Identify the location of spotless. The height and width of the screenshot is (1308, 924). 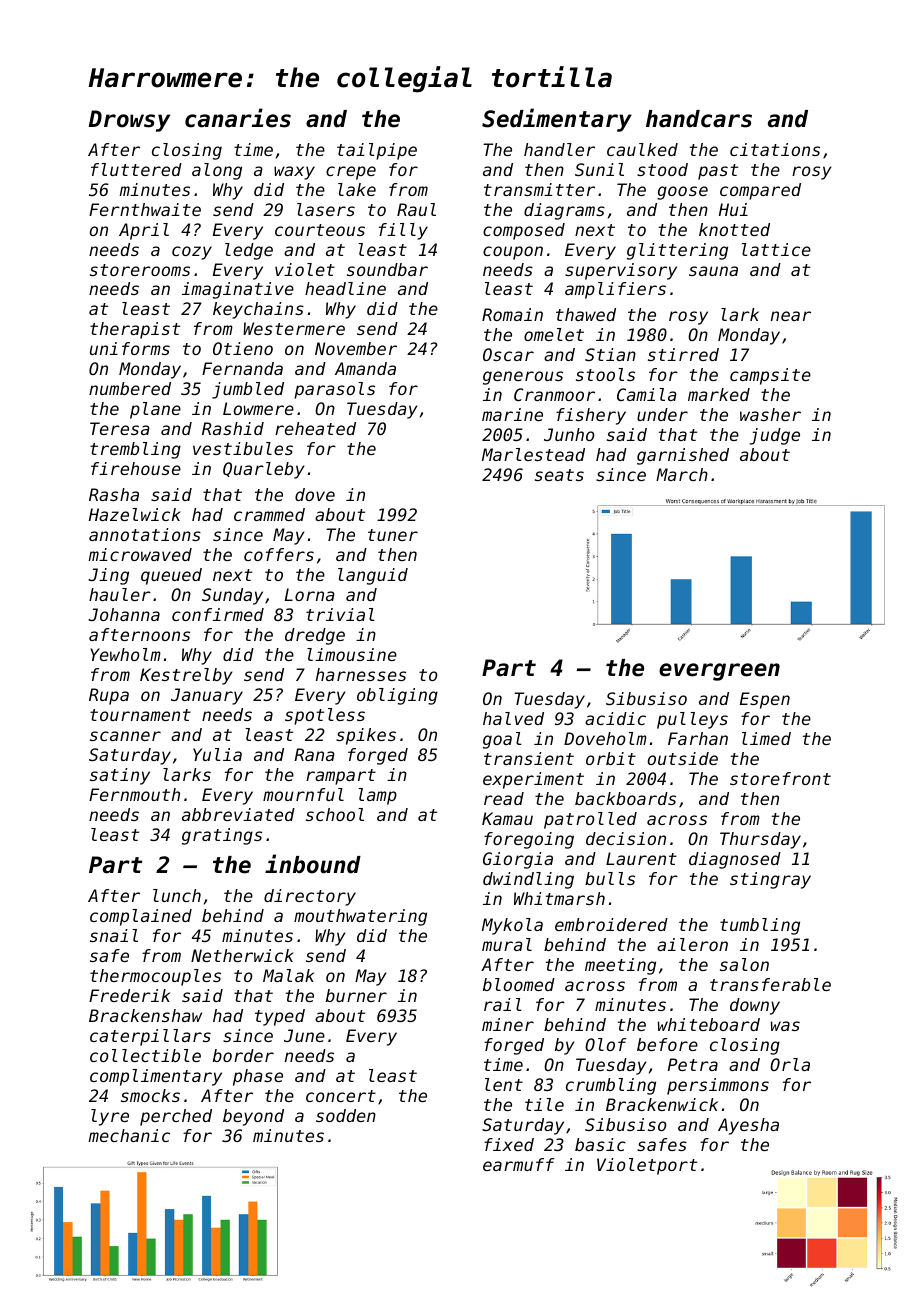
(325, 716).
